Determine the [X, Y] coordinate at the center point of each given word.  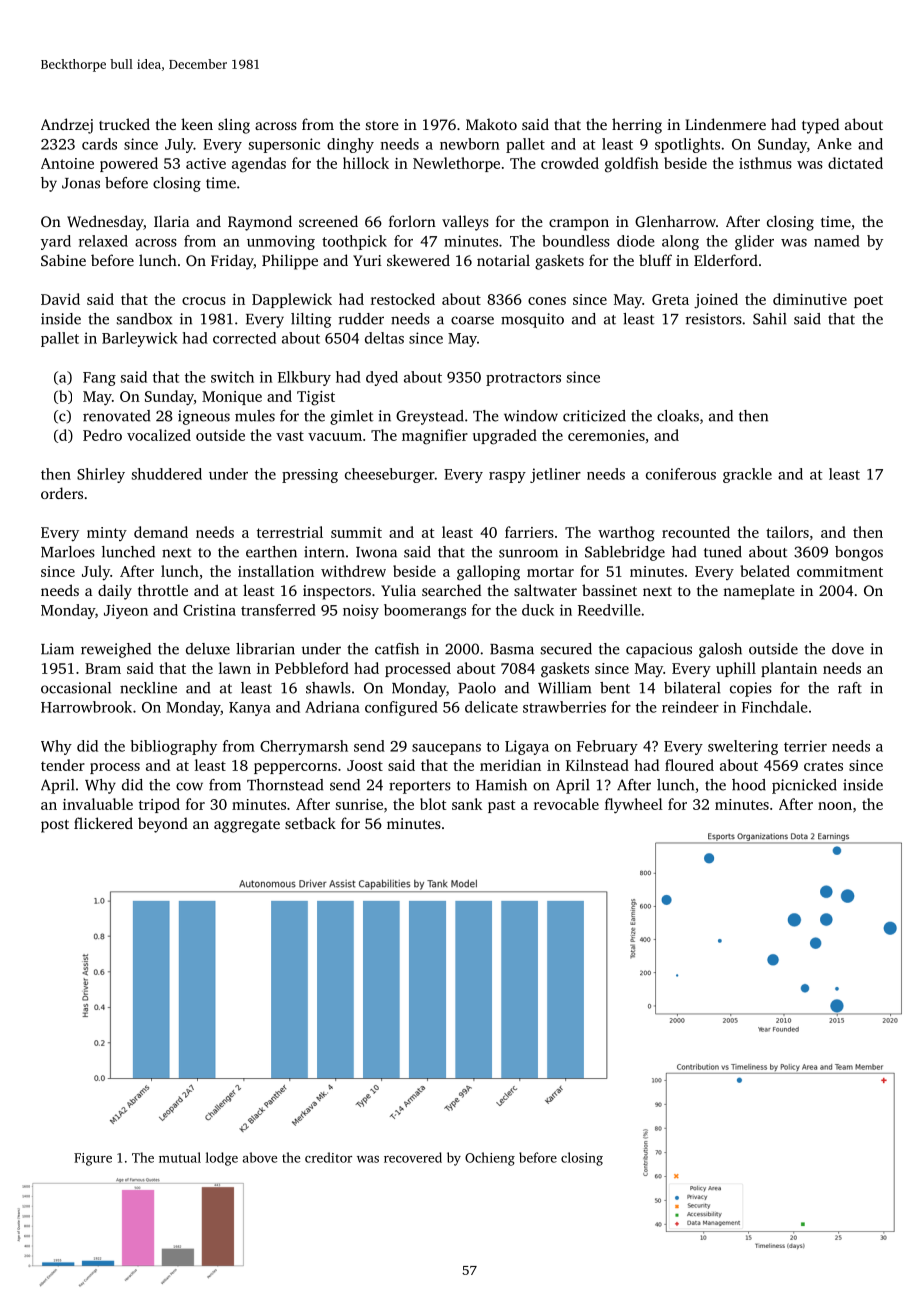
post [55, 826]
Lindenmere [725, 124]
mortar [550, 572]
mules [255, 416]
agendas [259, 165]
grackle [747, 475]
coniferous [681, 474]
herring [637, 126]
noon [835, 806]
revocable [566, 804]
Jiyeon [126, 611]
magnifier [435, 437]
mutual [180, 1157]
